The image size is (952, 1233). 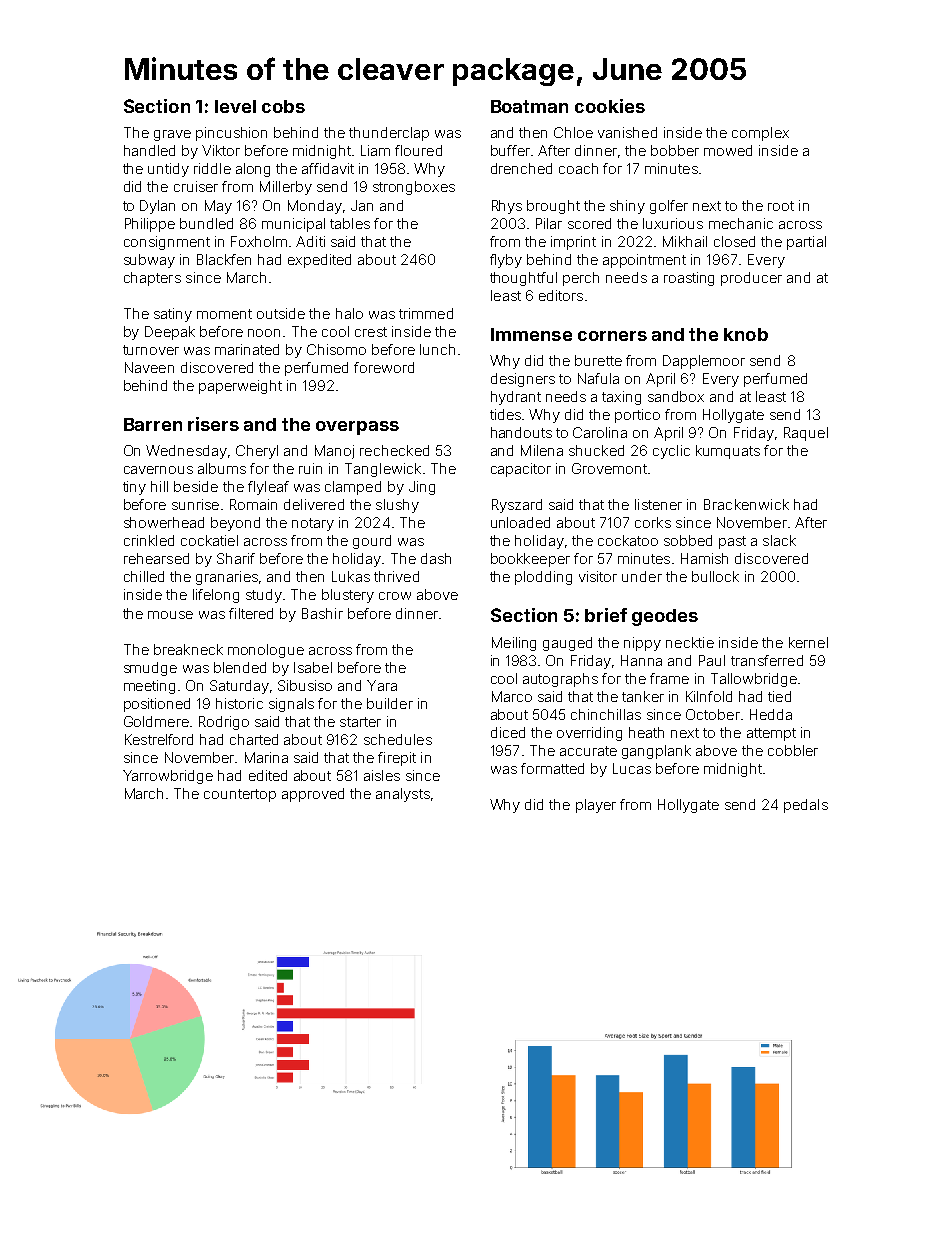 What do you see at coordinates (506, 261) in the screenshot?
I see `flyby` at bounding box center [506, 261].
